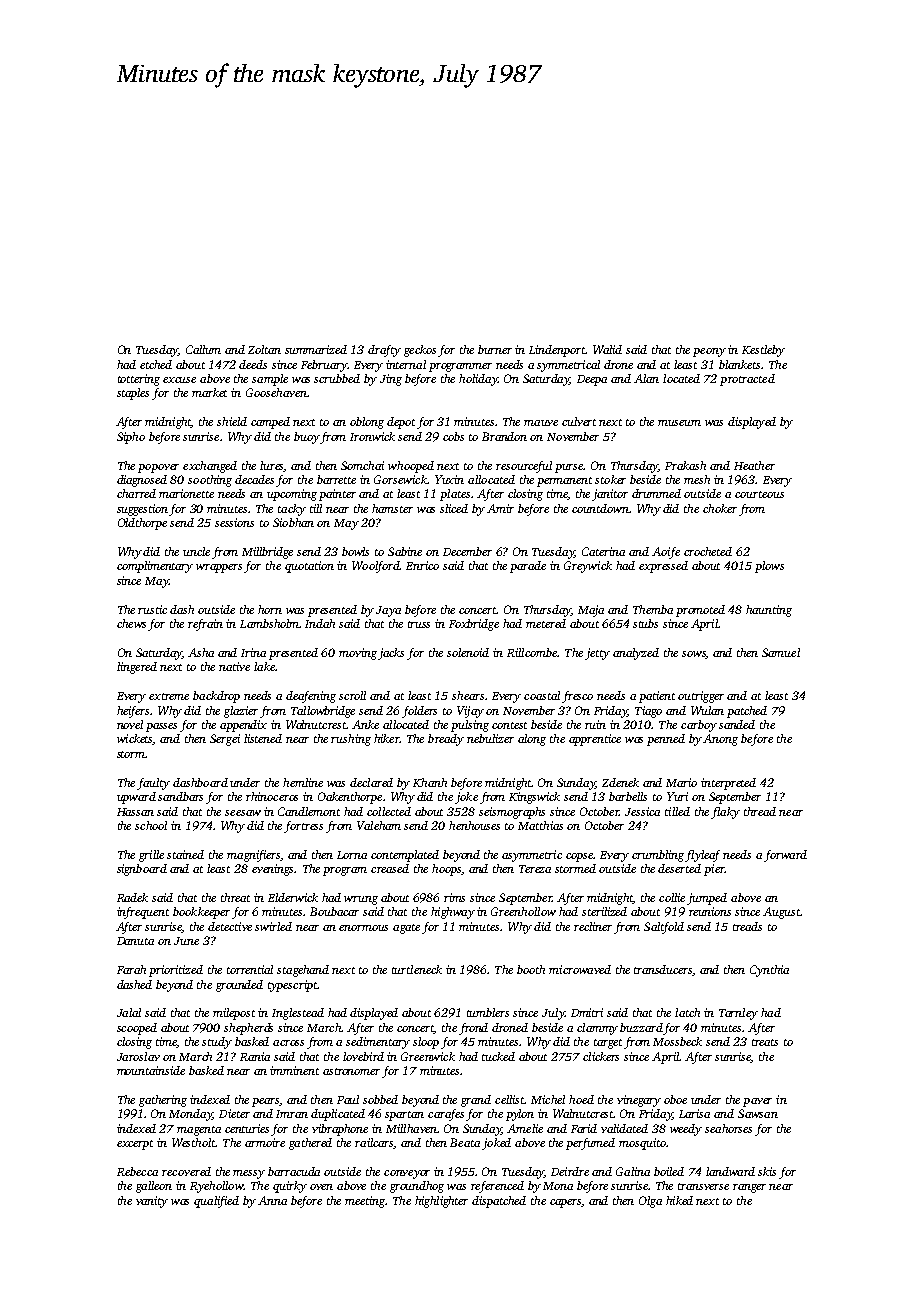 The image size is (924, 1308). Describe the element at coordinates (310, 1144) in the document. I see `gathered` at that location.
